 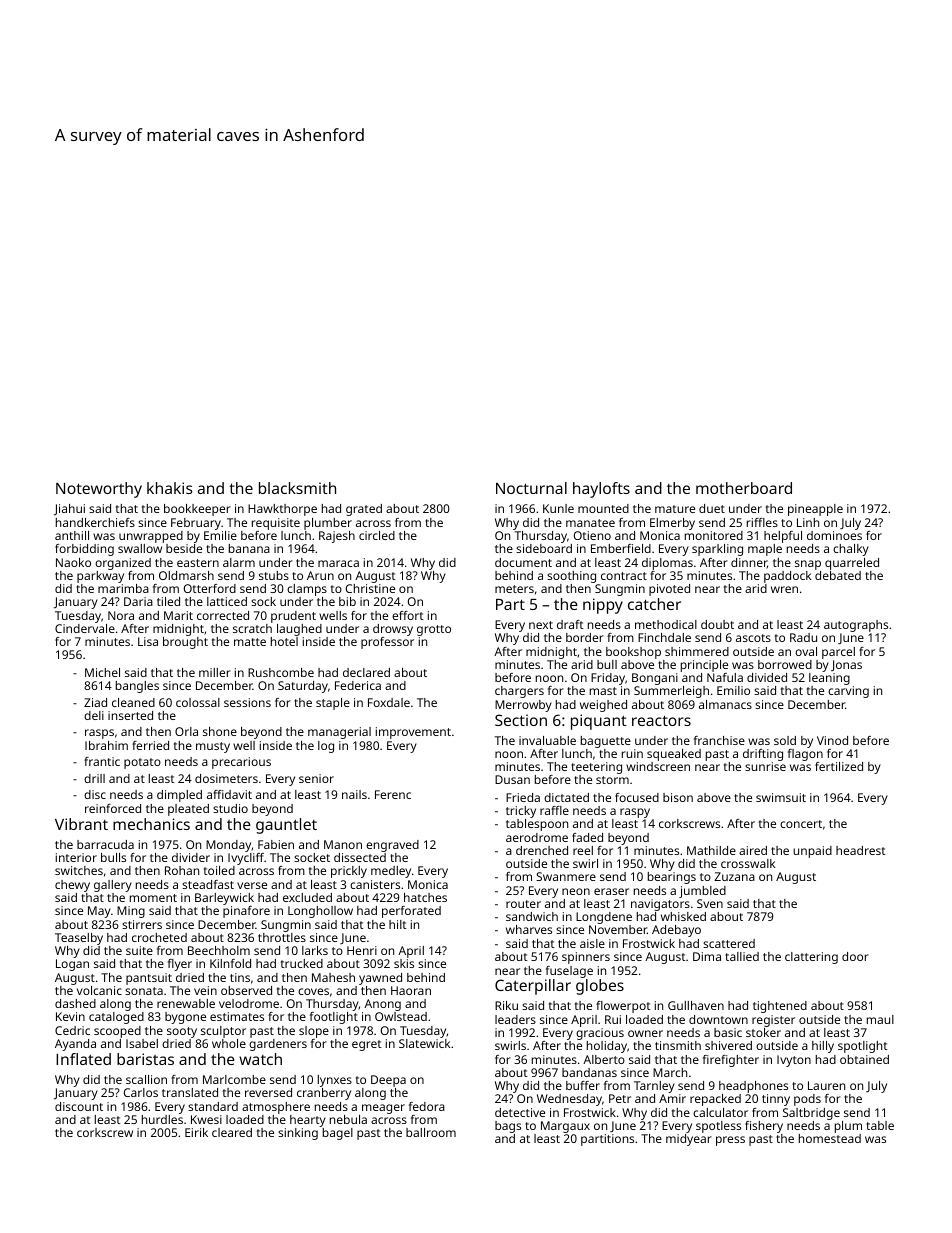 I want to click on marimba, so click(x=123, y=588).
